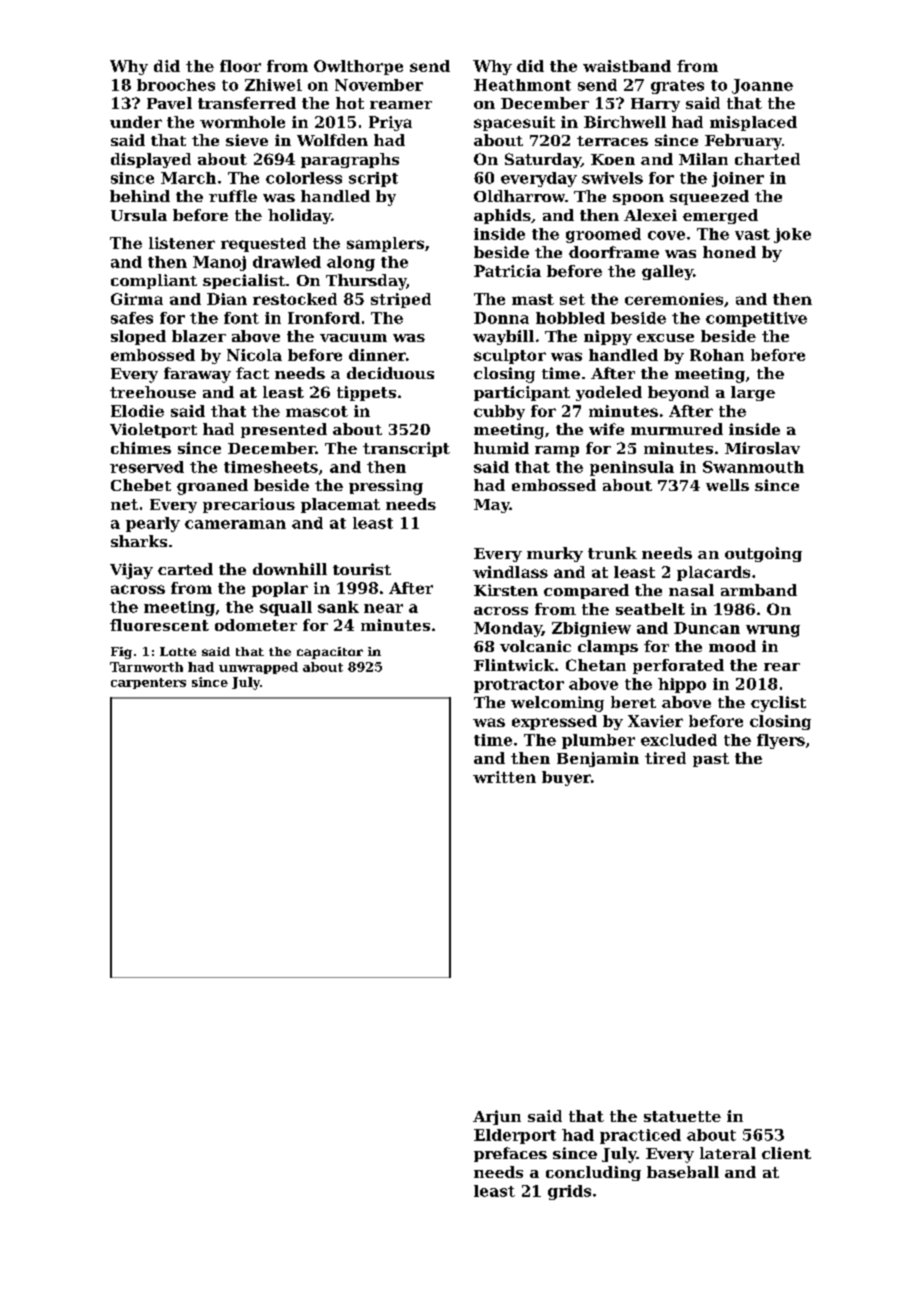 The image size is (924, 1308). I want to click on waistband, so click(627, 66).
